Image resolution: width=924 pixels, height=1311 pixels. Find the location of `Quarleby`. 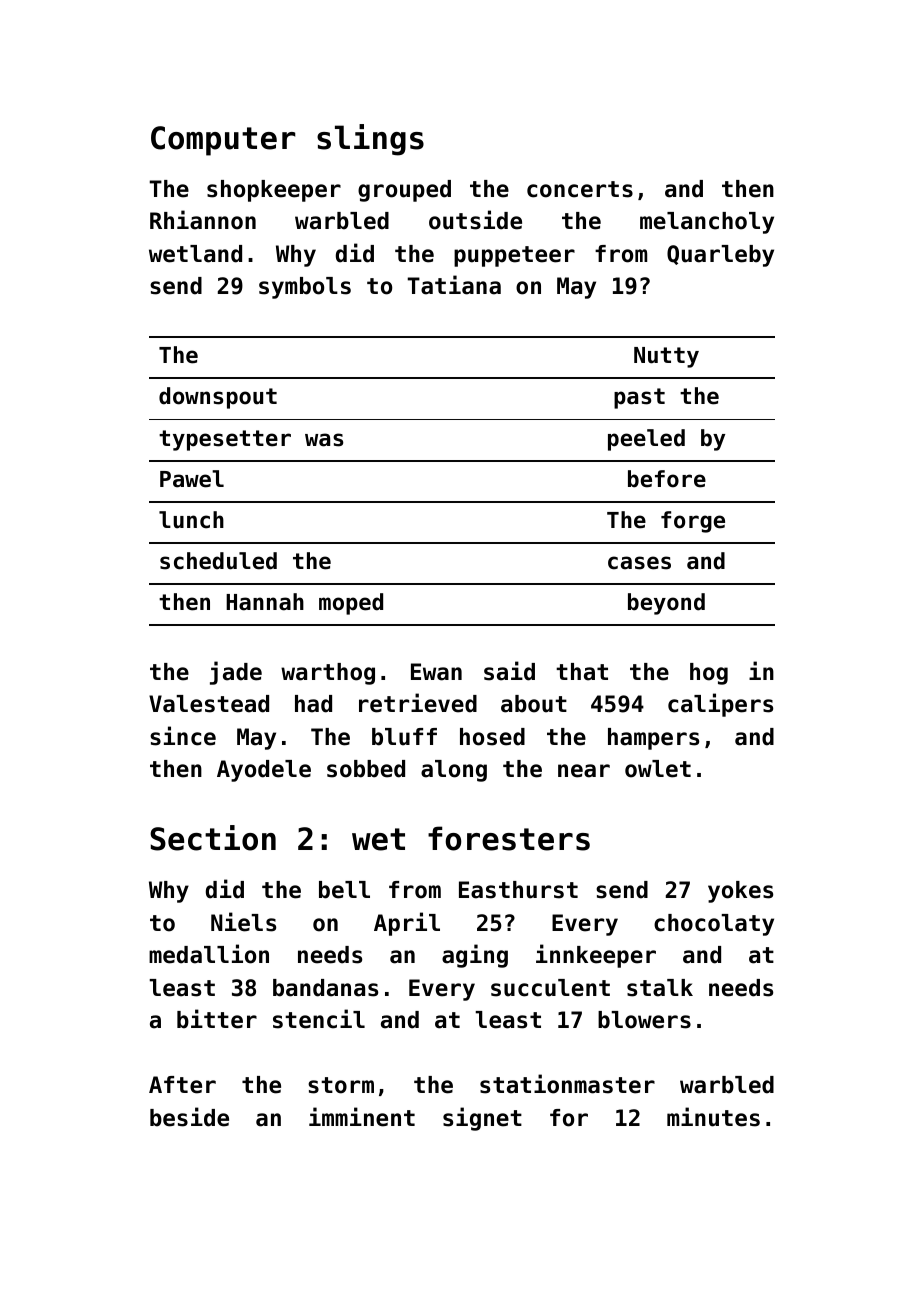

Quarleby is located at coordinates (720, 256).
